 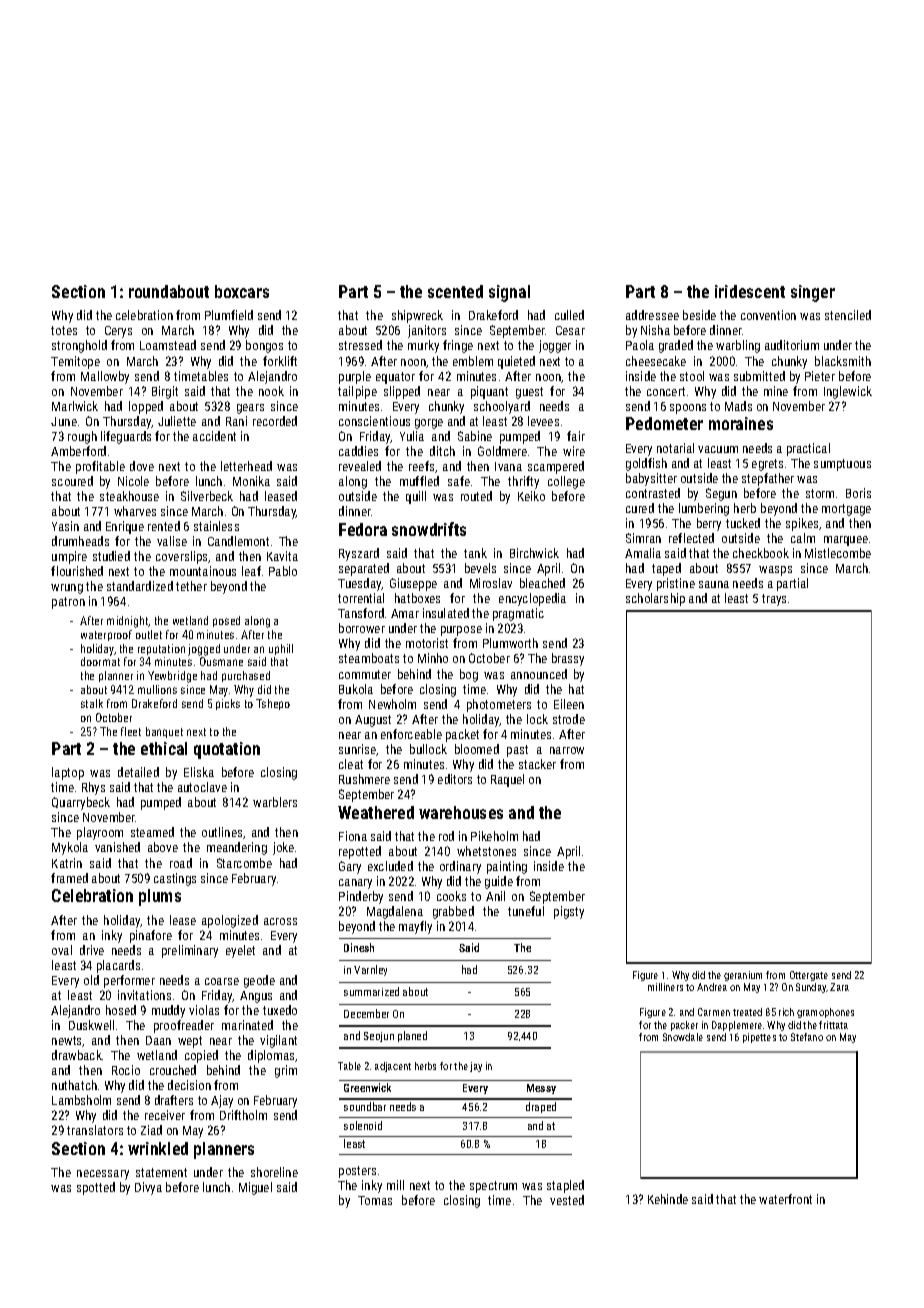 I want to click on boxcars, so click(x=242, y=291).
